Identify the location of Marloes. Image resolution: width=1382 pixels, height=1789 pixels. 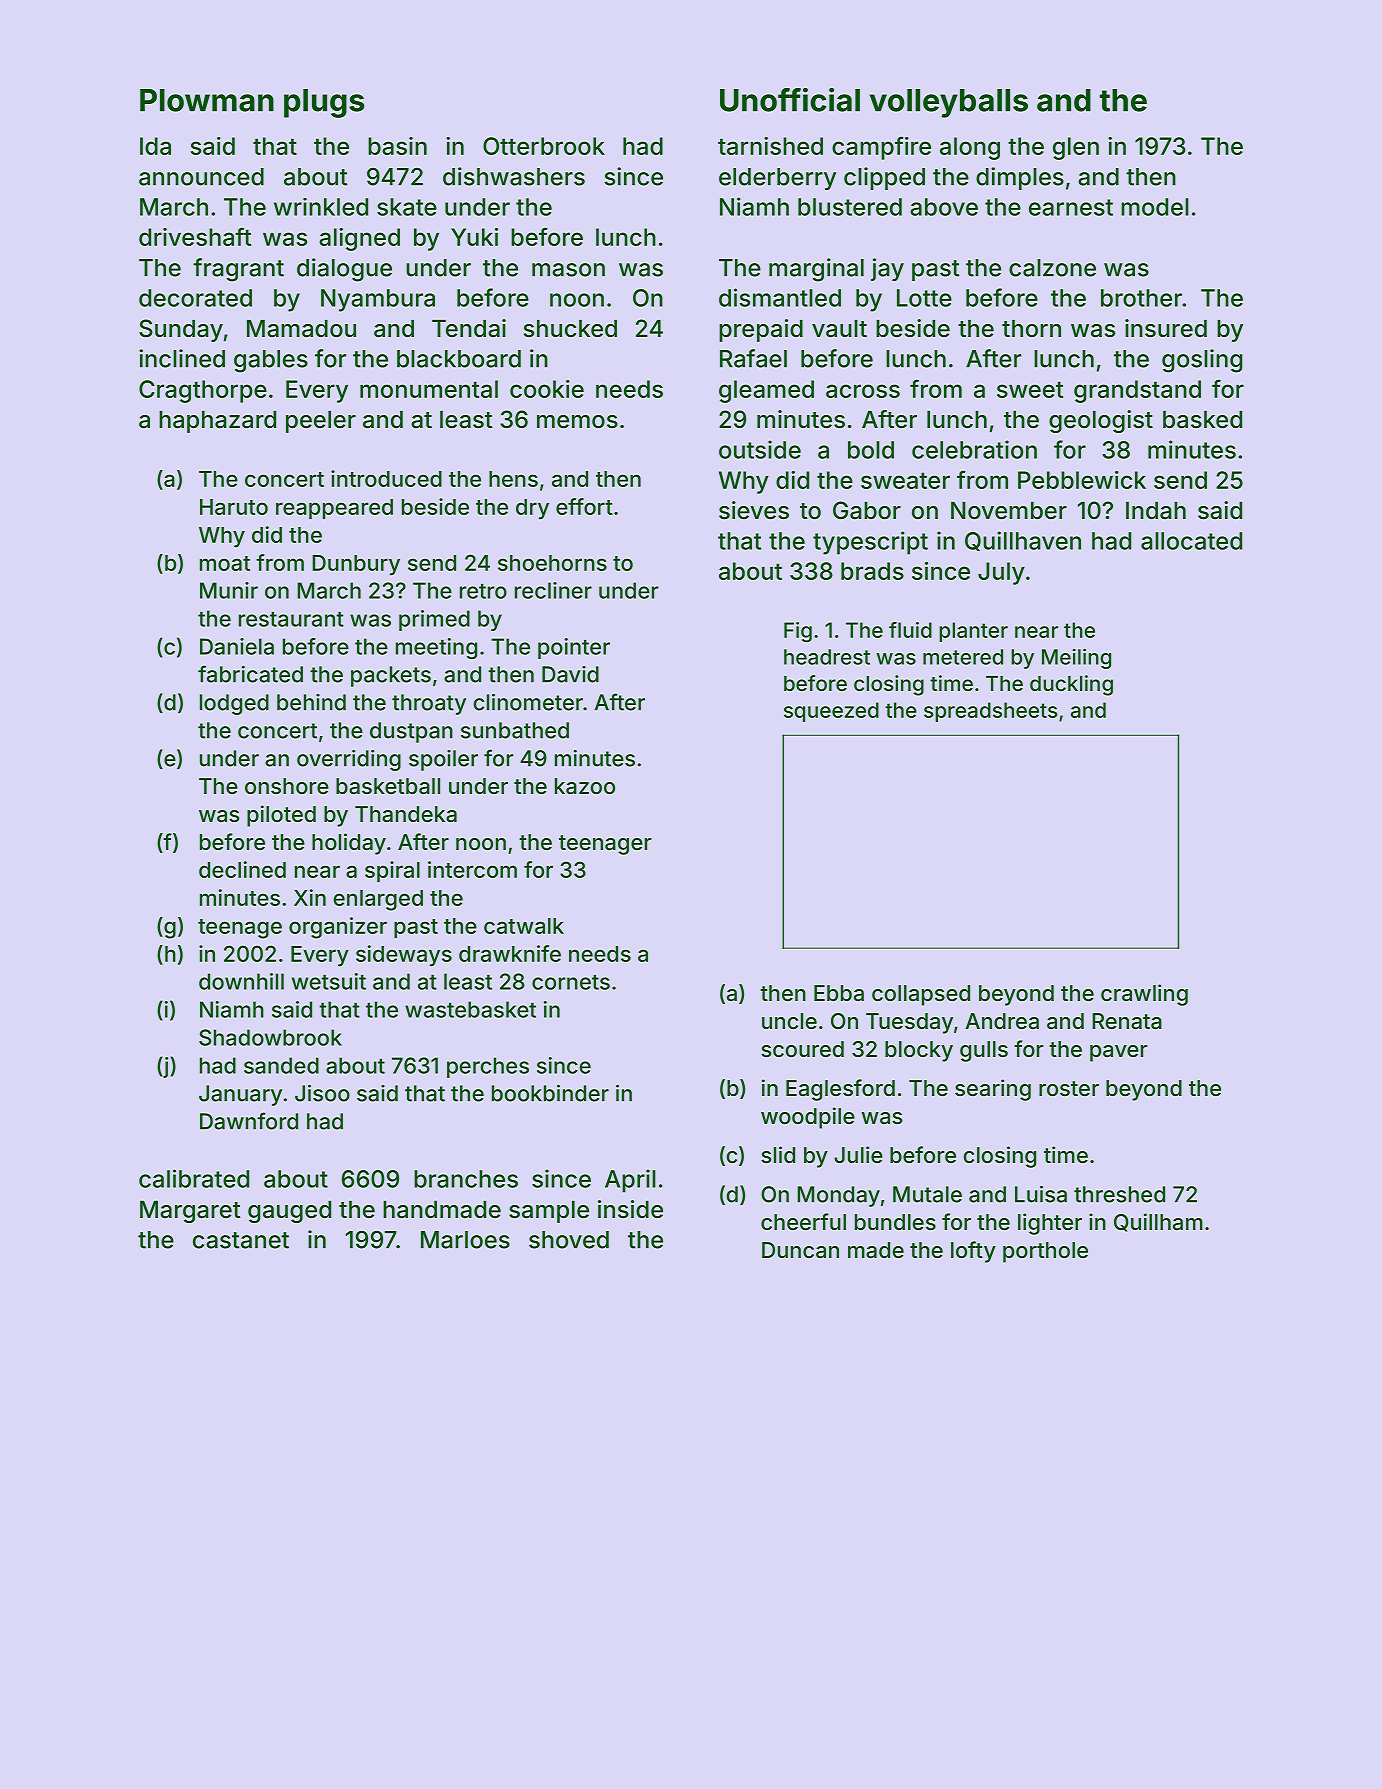
(465, 1240).
